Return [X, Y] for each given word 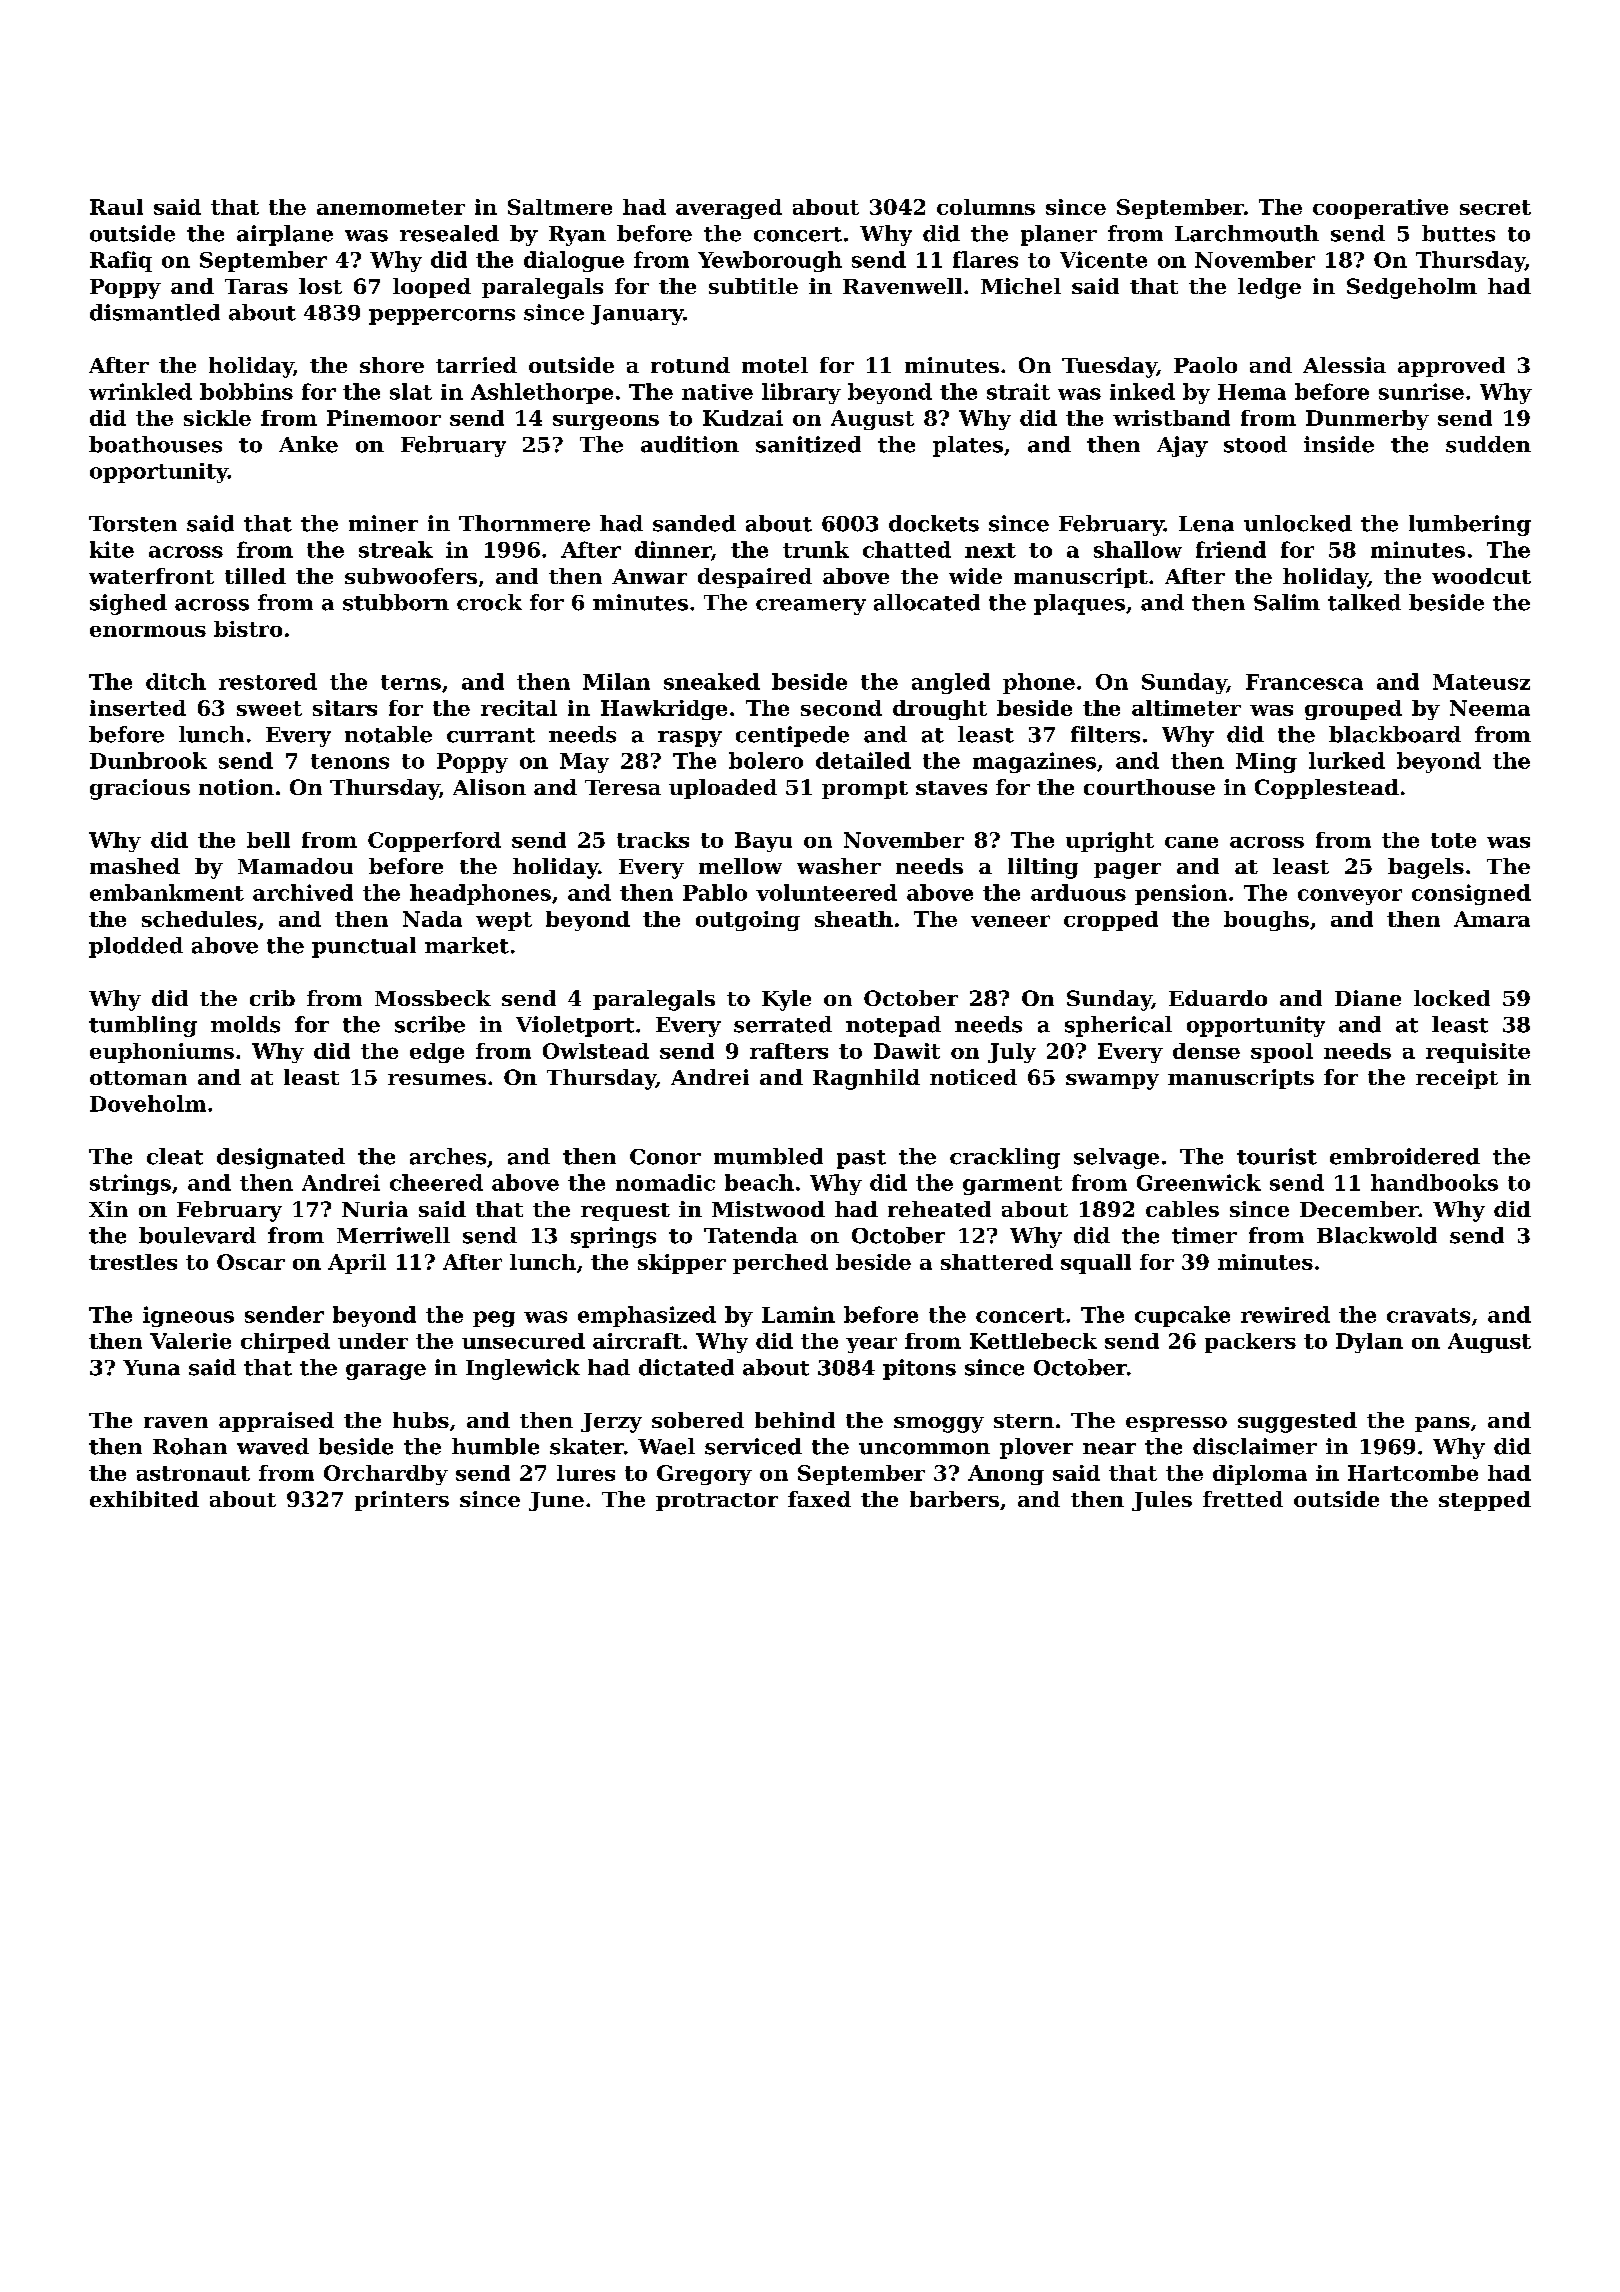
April [357, 1264]
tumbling [143, 1026]
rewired [1285, 1314]
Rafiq [121, 261]
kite [112, 549]
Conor [665, 1157]
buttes [1458, 233]
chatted [907, 549]
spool [1282, 1053]
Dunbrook [148, 760]
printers [402, 1501]
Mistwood [768, 1209]
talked [1364, 602]
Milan [616, 681]
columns [986, 207]
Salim [1287, 602]
